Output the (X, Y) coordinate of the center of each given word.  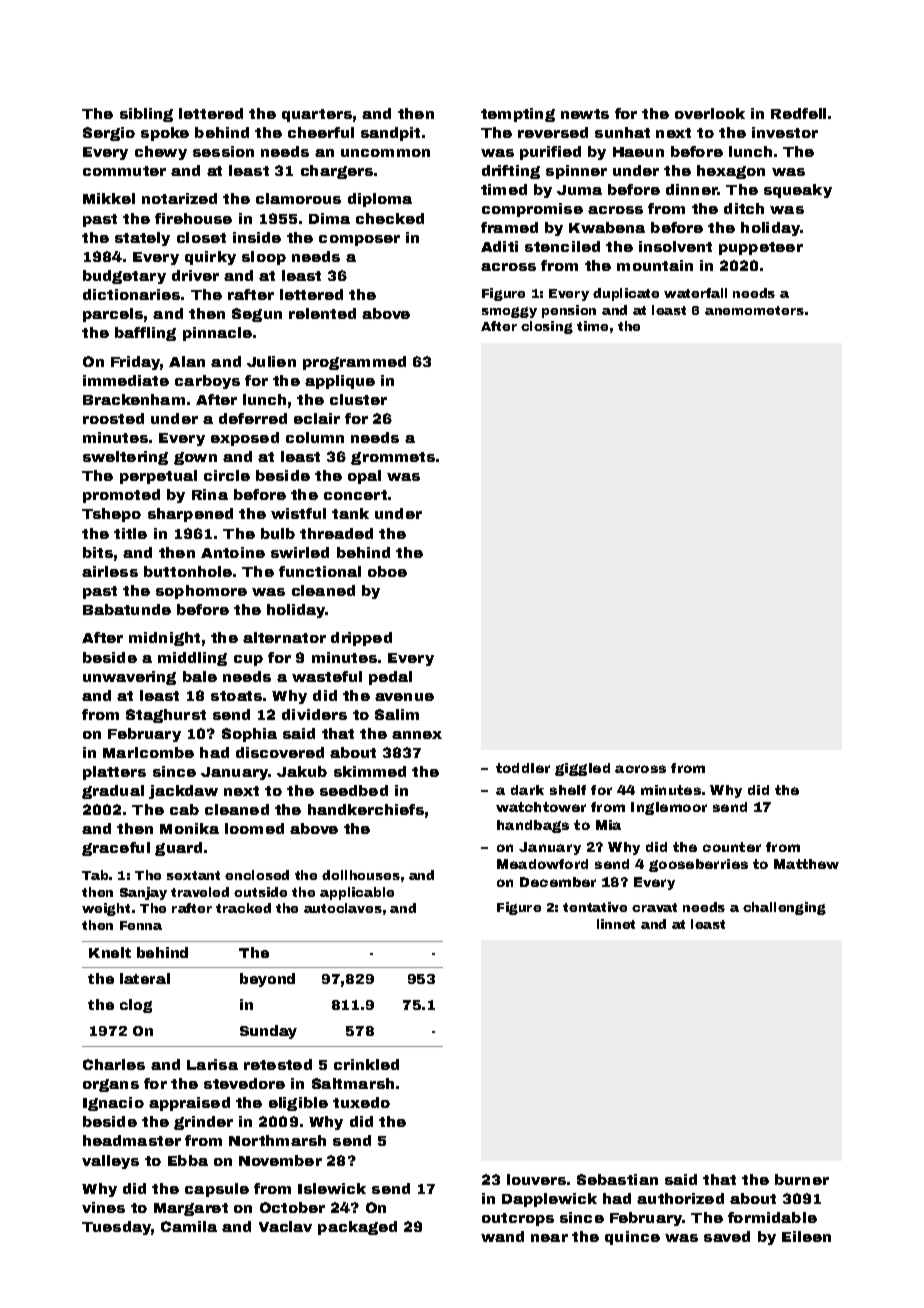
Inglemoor (669, 808)
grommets (393, 458)
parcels (113, 315)
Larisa (212, 1064)
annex (417, 735)
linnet (616, 924)
